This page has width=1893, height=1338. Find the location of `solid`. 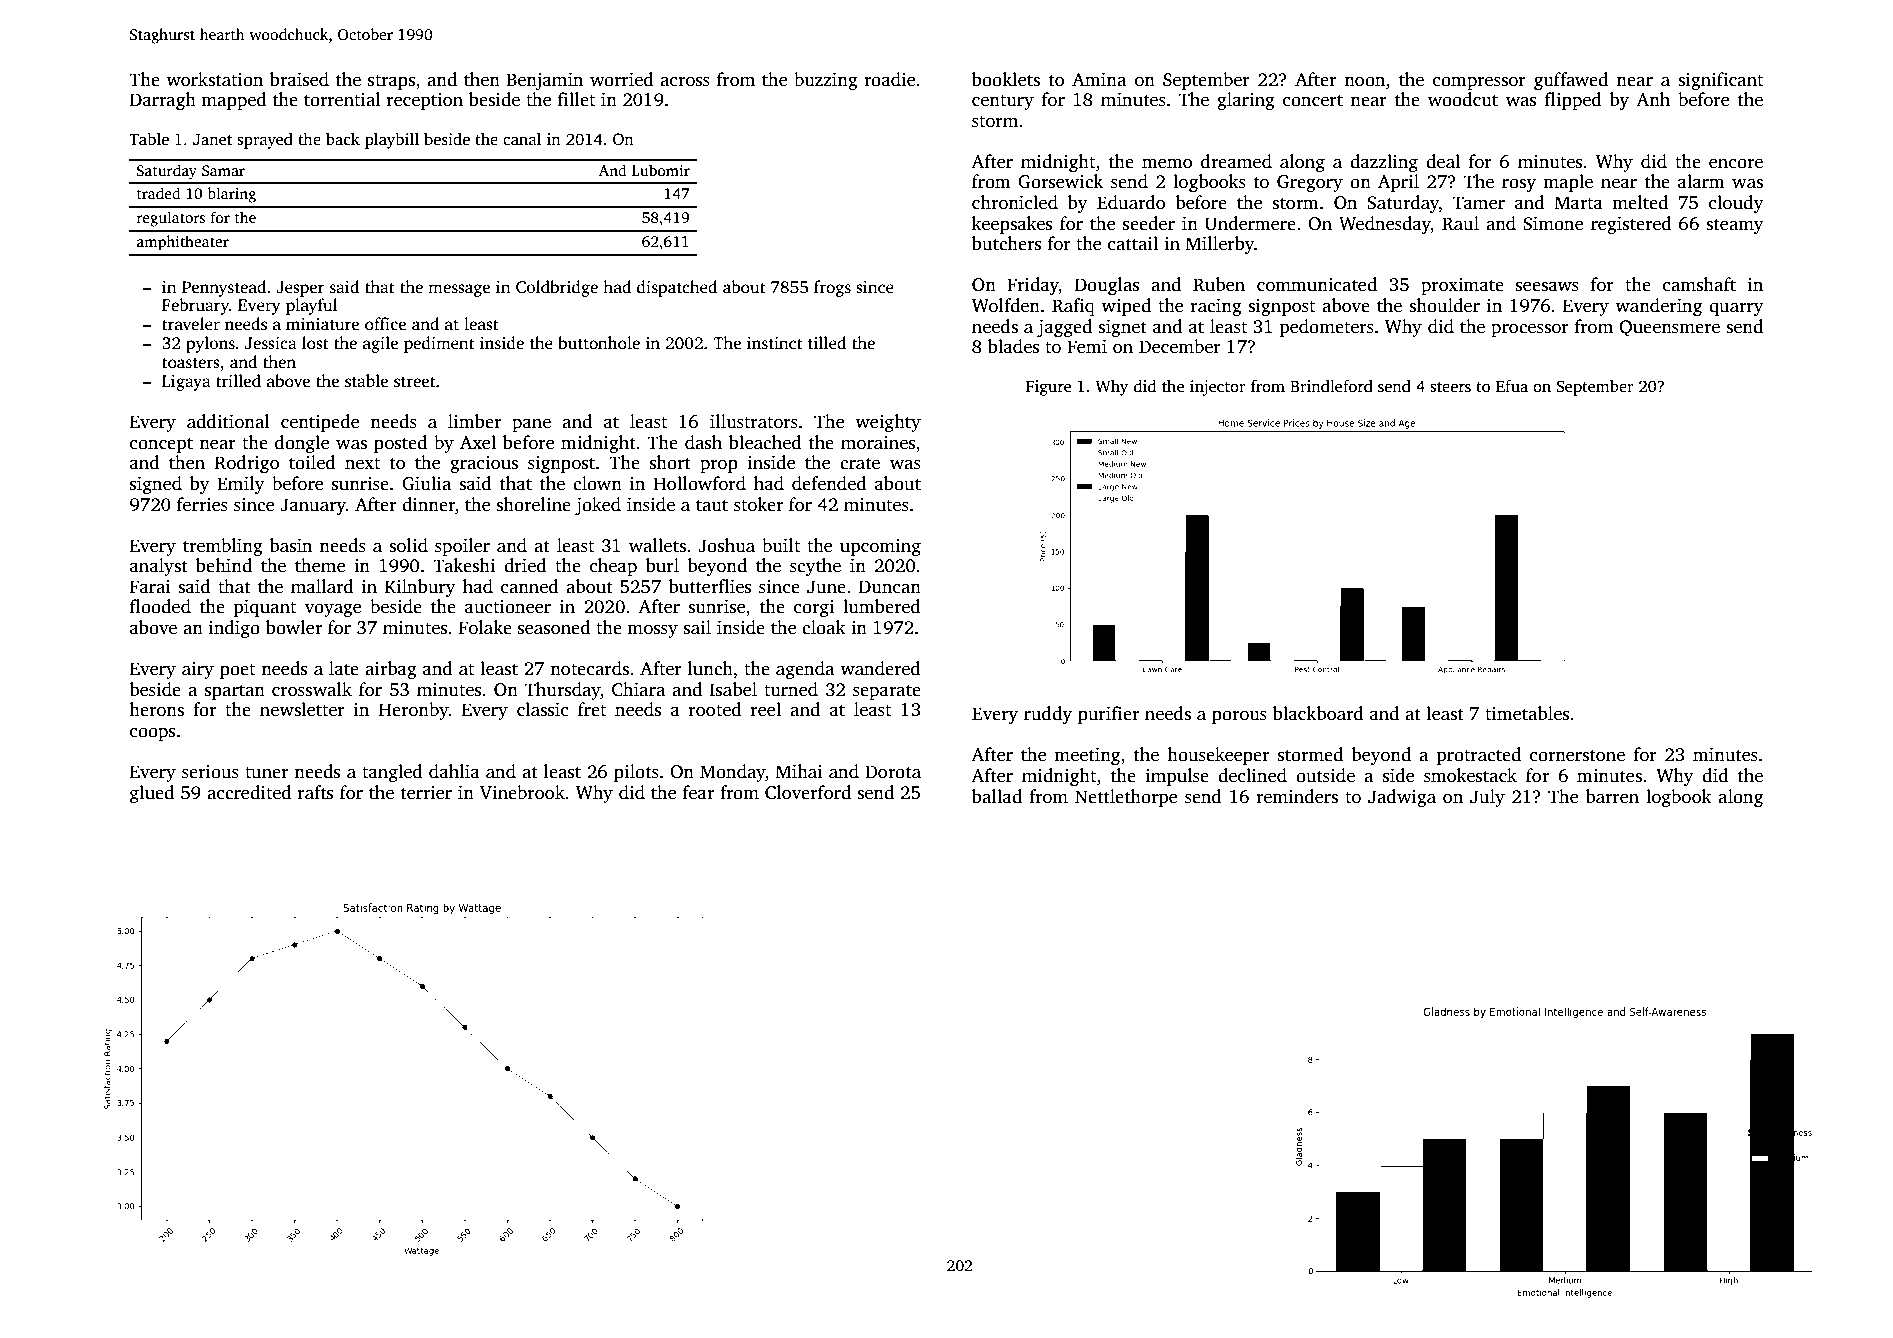

solid is located at coordinates (408, 545).
